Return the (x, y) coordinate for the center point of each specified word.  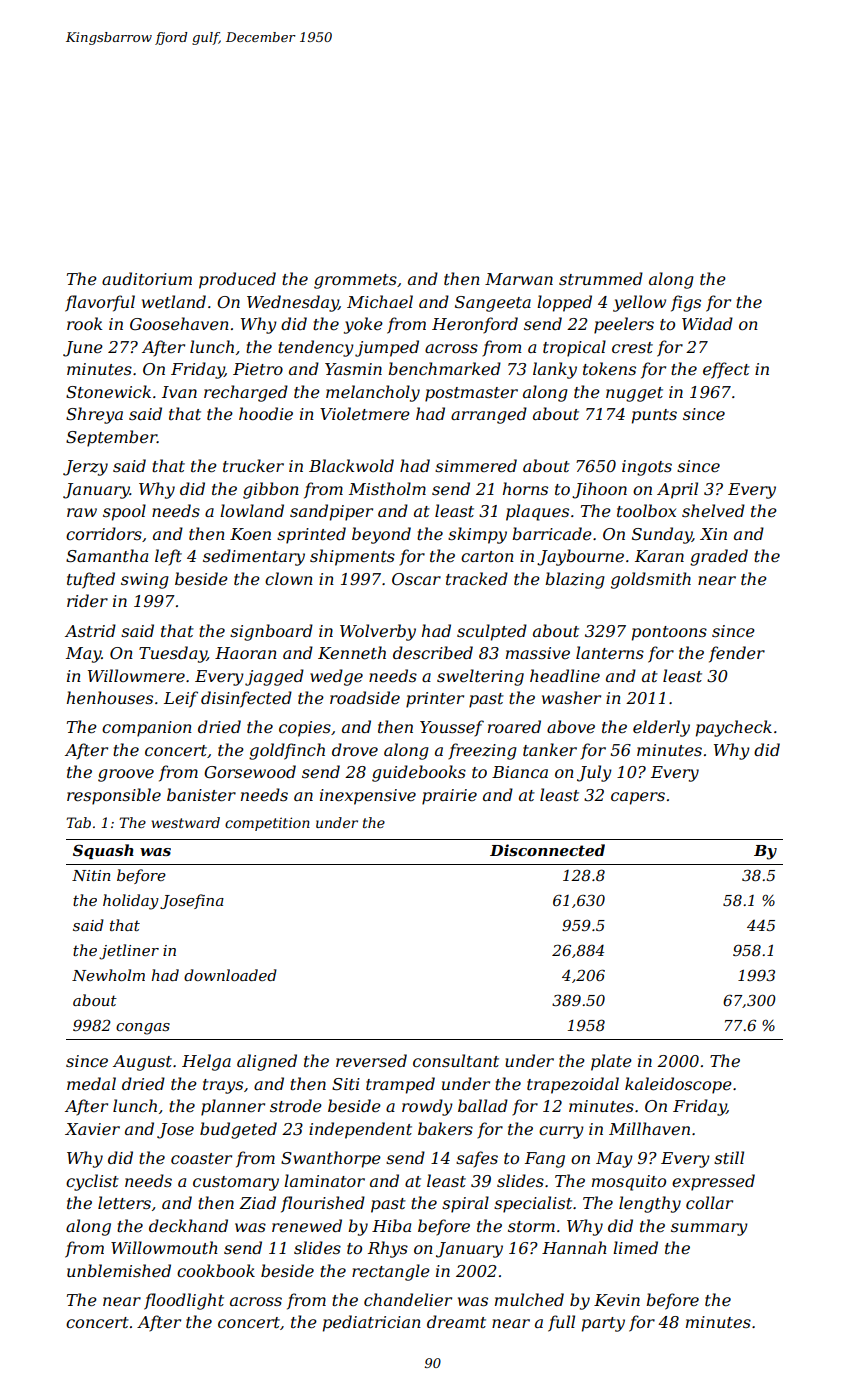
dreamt (456, 1321)
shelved (713, 510)
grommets (355, 281)
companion (147, 729)
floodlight (184, 1301)
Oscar (416, 579)
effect (726, 370)
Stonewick (108, 391)
